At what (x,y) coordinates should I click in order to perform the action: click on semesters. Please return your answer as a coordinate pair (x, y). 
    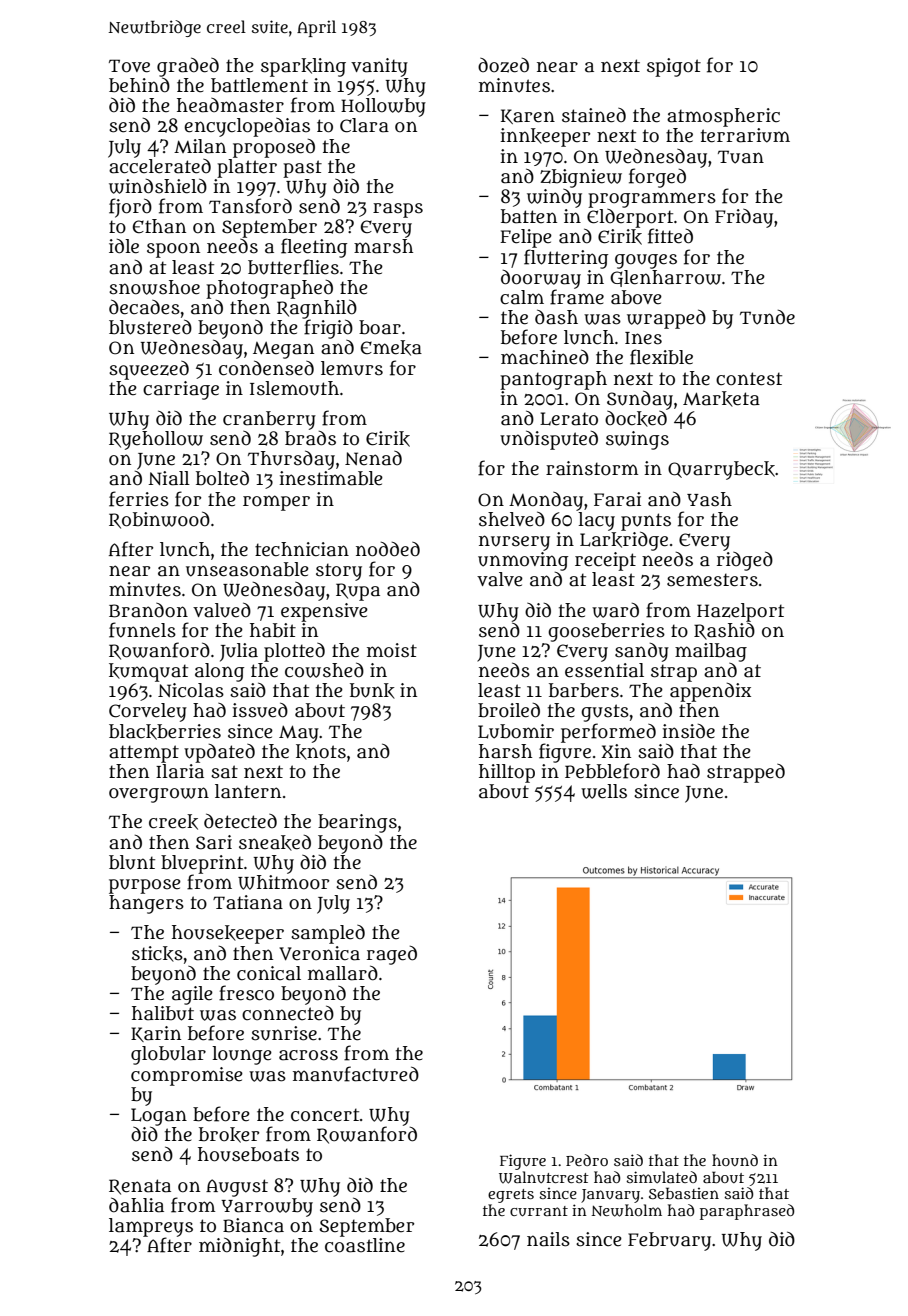
    Looking at the image, I should click on (712, 580).
